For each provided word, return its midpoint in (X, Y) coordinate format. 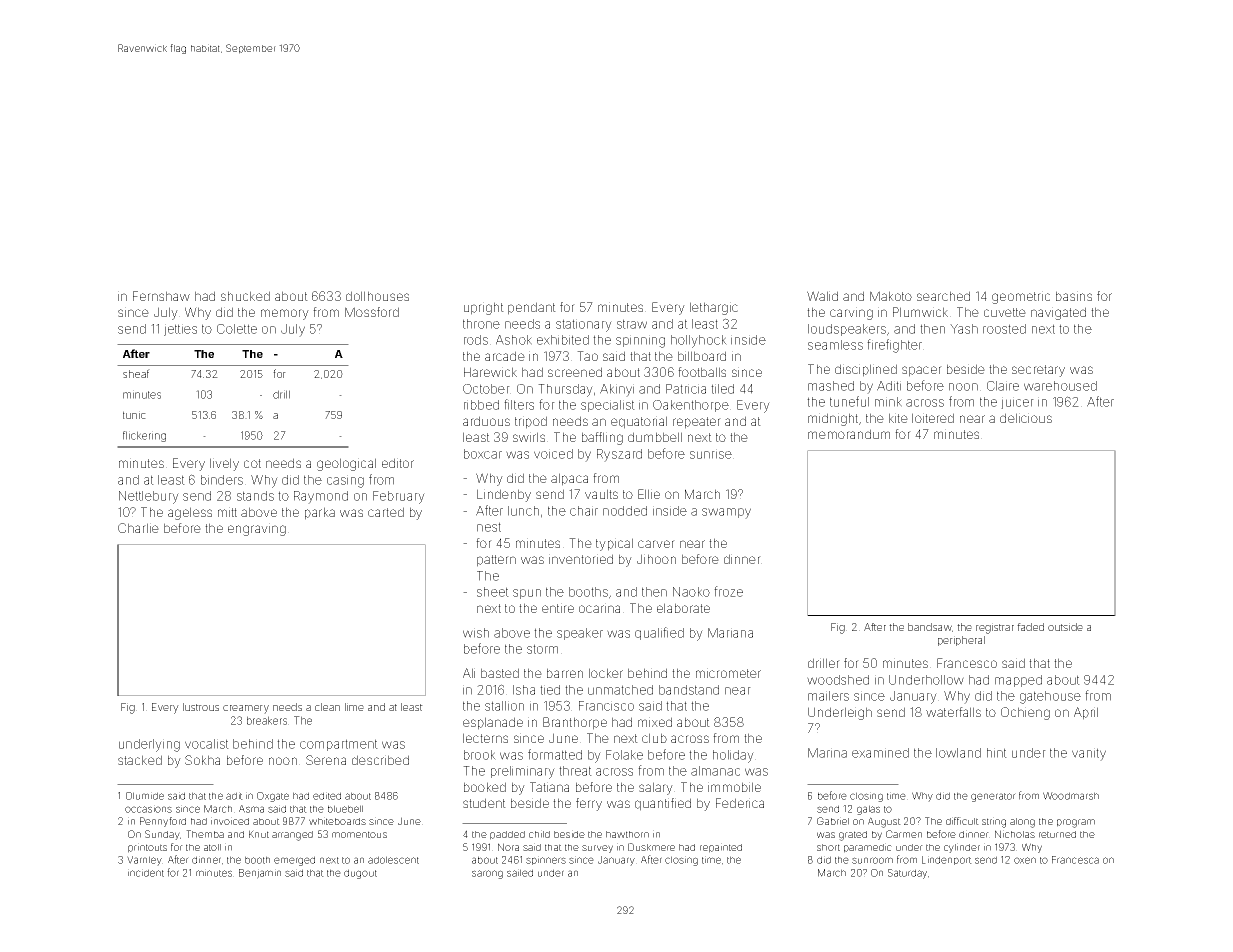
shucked (245, 296)
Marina (827, 753)
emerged (294, 861)
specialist (608, 406)
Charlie (138, 528)
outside (1065, 627)
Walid (822, 296)
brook (480, 755)
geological (346, 464)
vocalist (207, 744)
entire (558, 608)
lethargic (714, 308)
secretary (1038, 371)
